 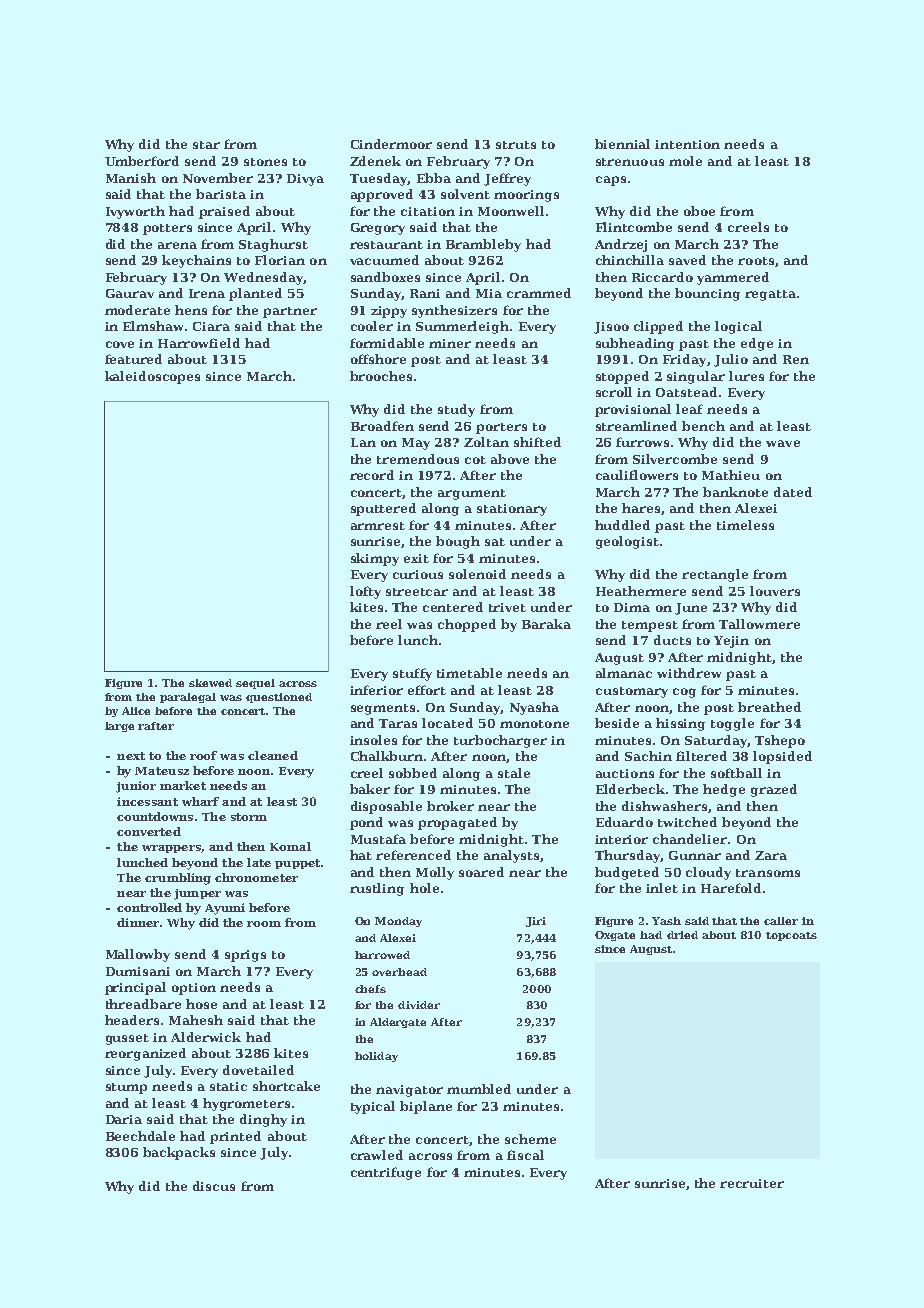 What do you see at coordinates (228, 1086) in the screenshot?
I see `static` at bounding box center [228, 1086].
